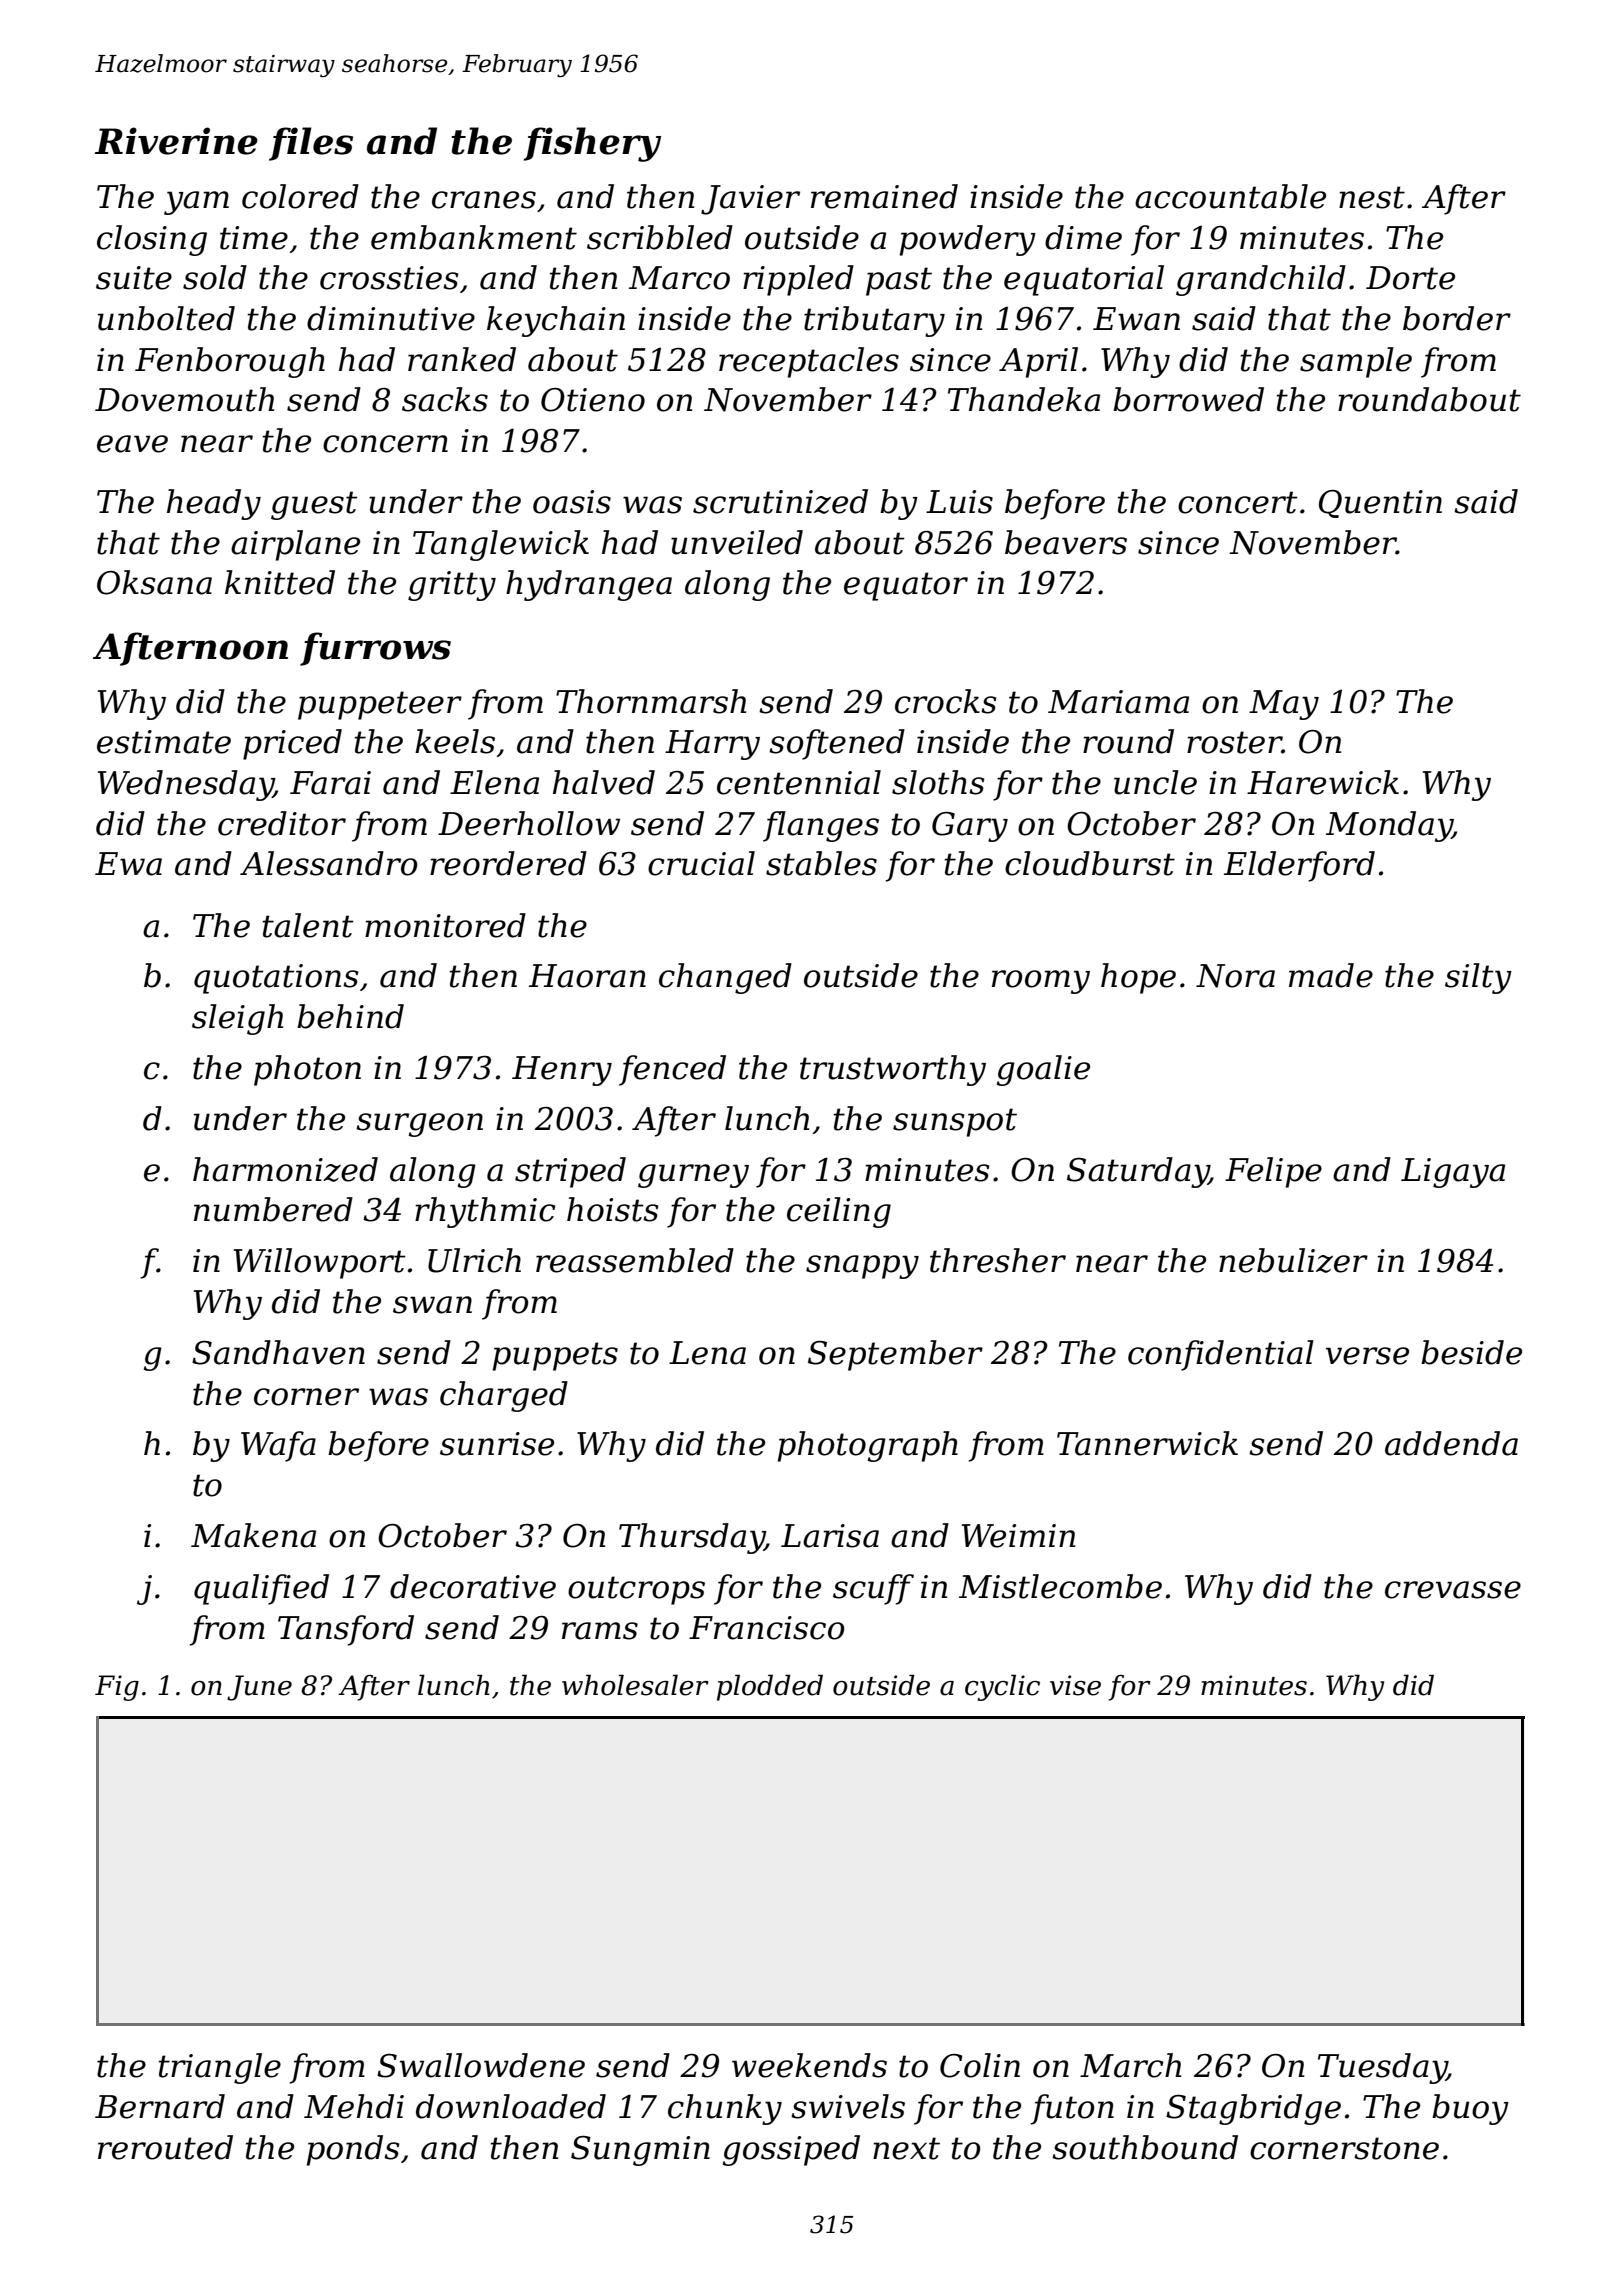 The image size is (1620, 2292). Describe the element at coordinates (693, 1176) in the screenshot. I see `gurney` at that location.
